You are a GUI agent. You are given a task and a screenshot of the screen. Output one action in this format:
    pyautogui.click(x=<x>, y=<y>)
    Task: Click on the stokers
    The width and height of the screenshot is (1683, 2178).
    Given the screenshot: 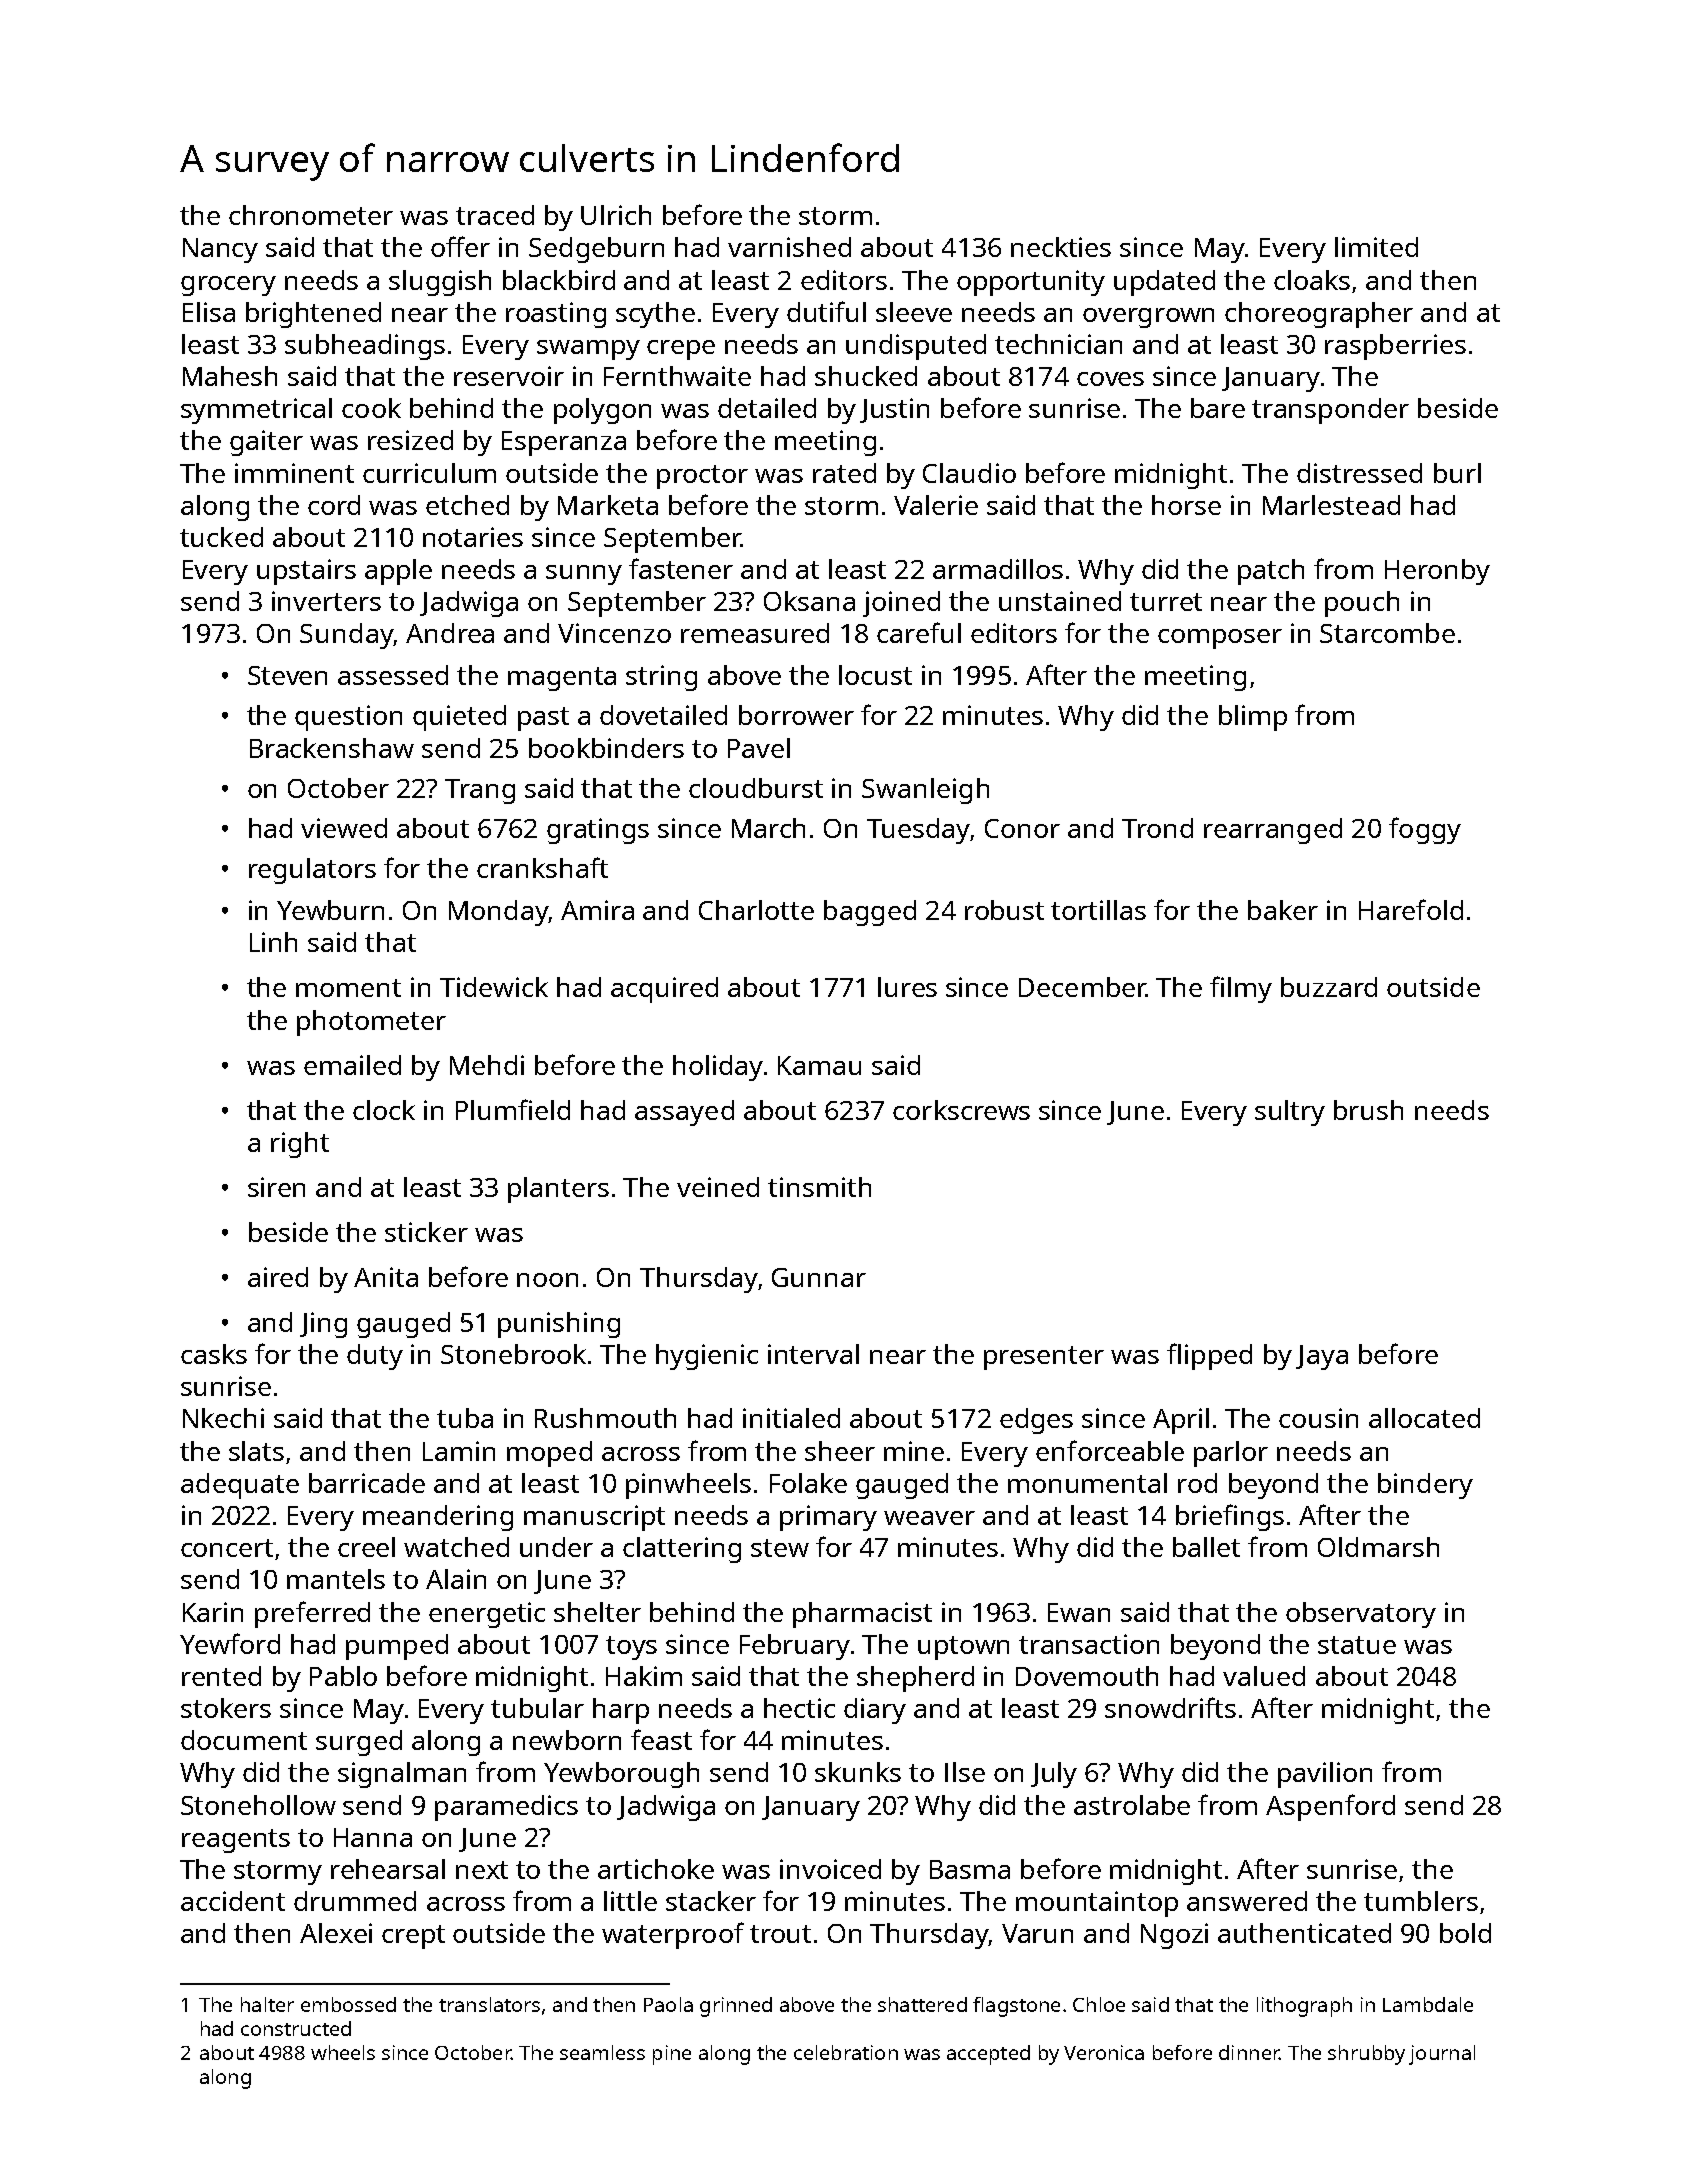 What is the action you would take?
    pyautogui.click(x=226, y=1708)
